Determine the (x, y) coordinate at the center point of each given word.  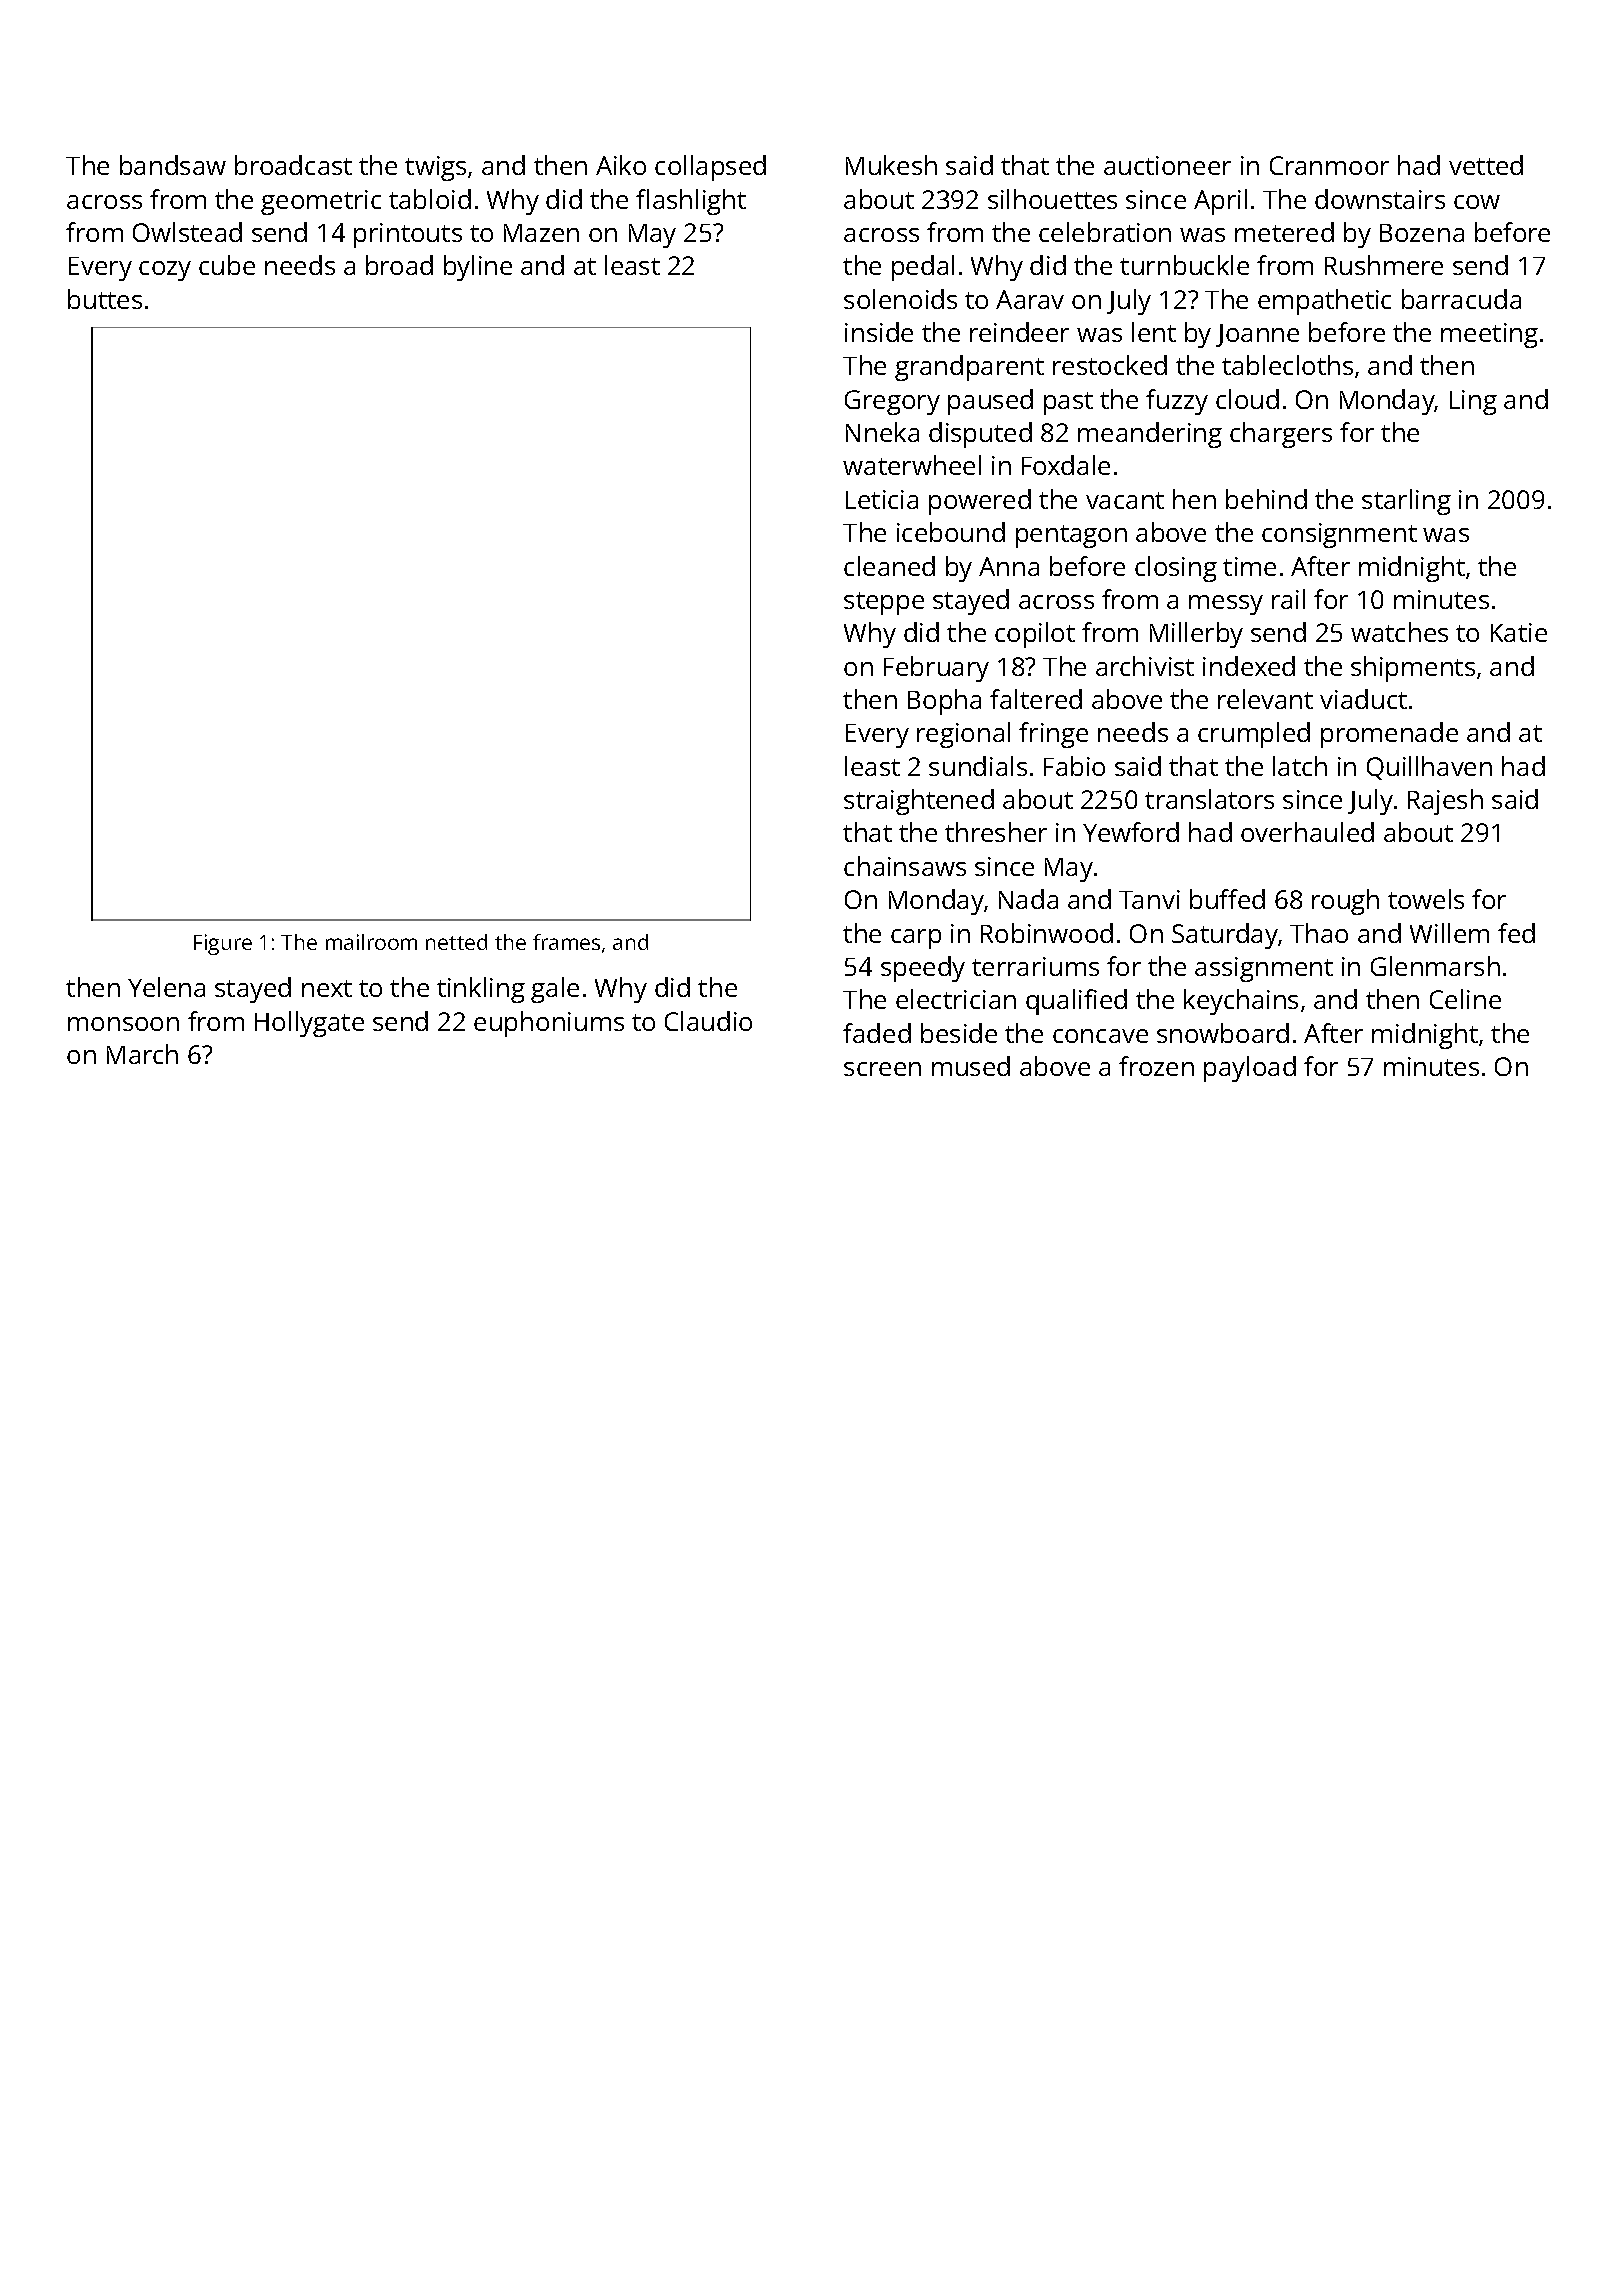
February (936, 669)
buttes (105, 299)
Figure (223, 944)
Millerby (1196, 635)
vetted (1486, 165)
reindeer (1019, 332)
